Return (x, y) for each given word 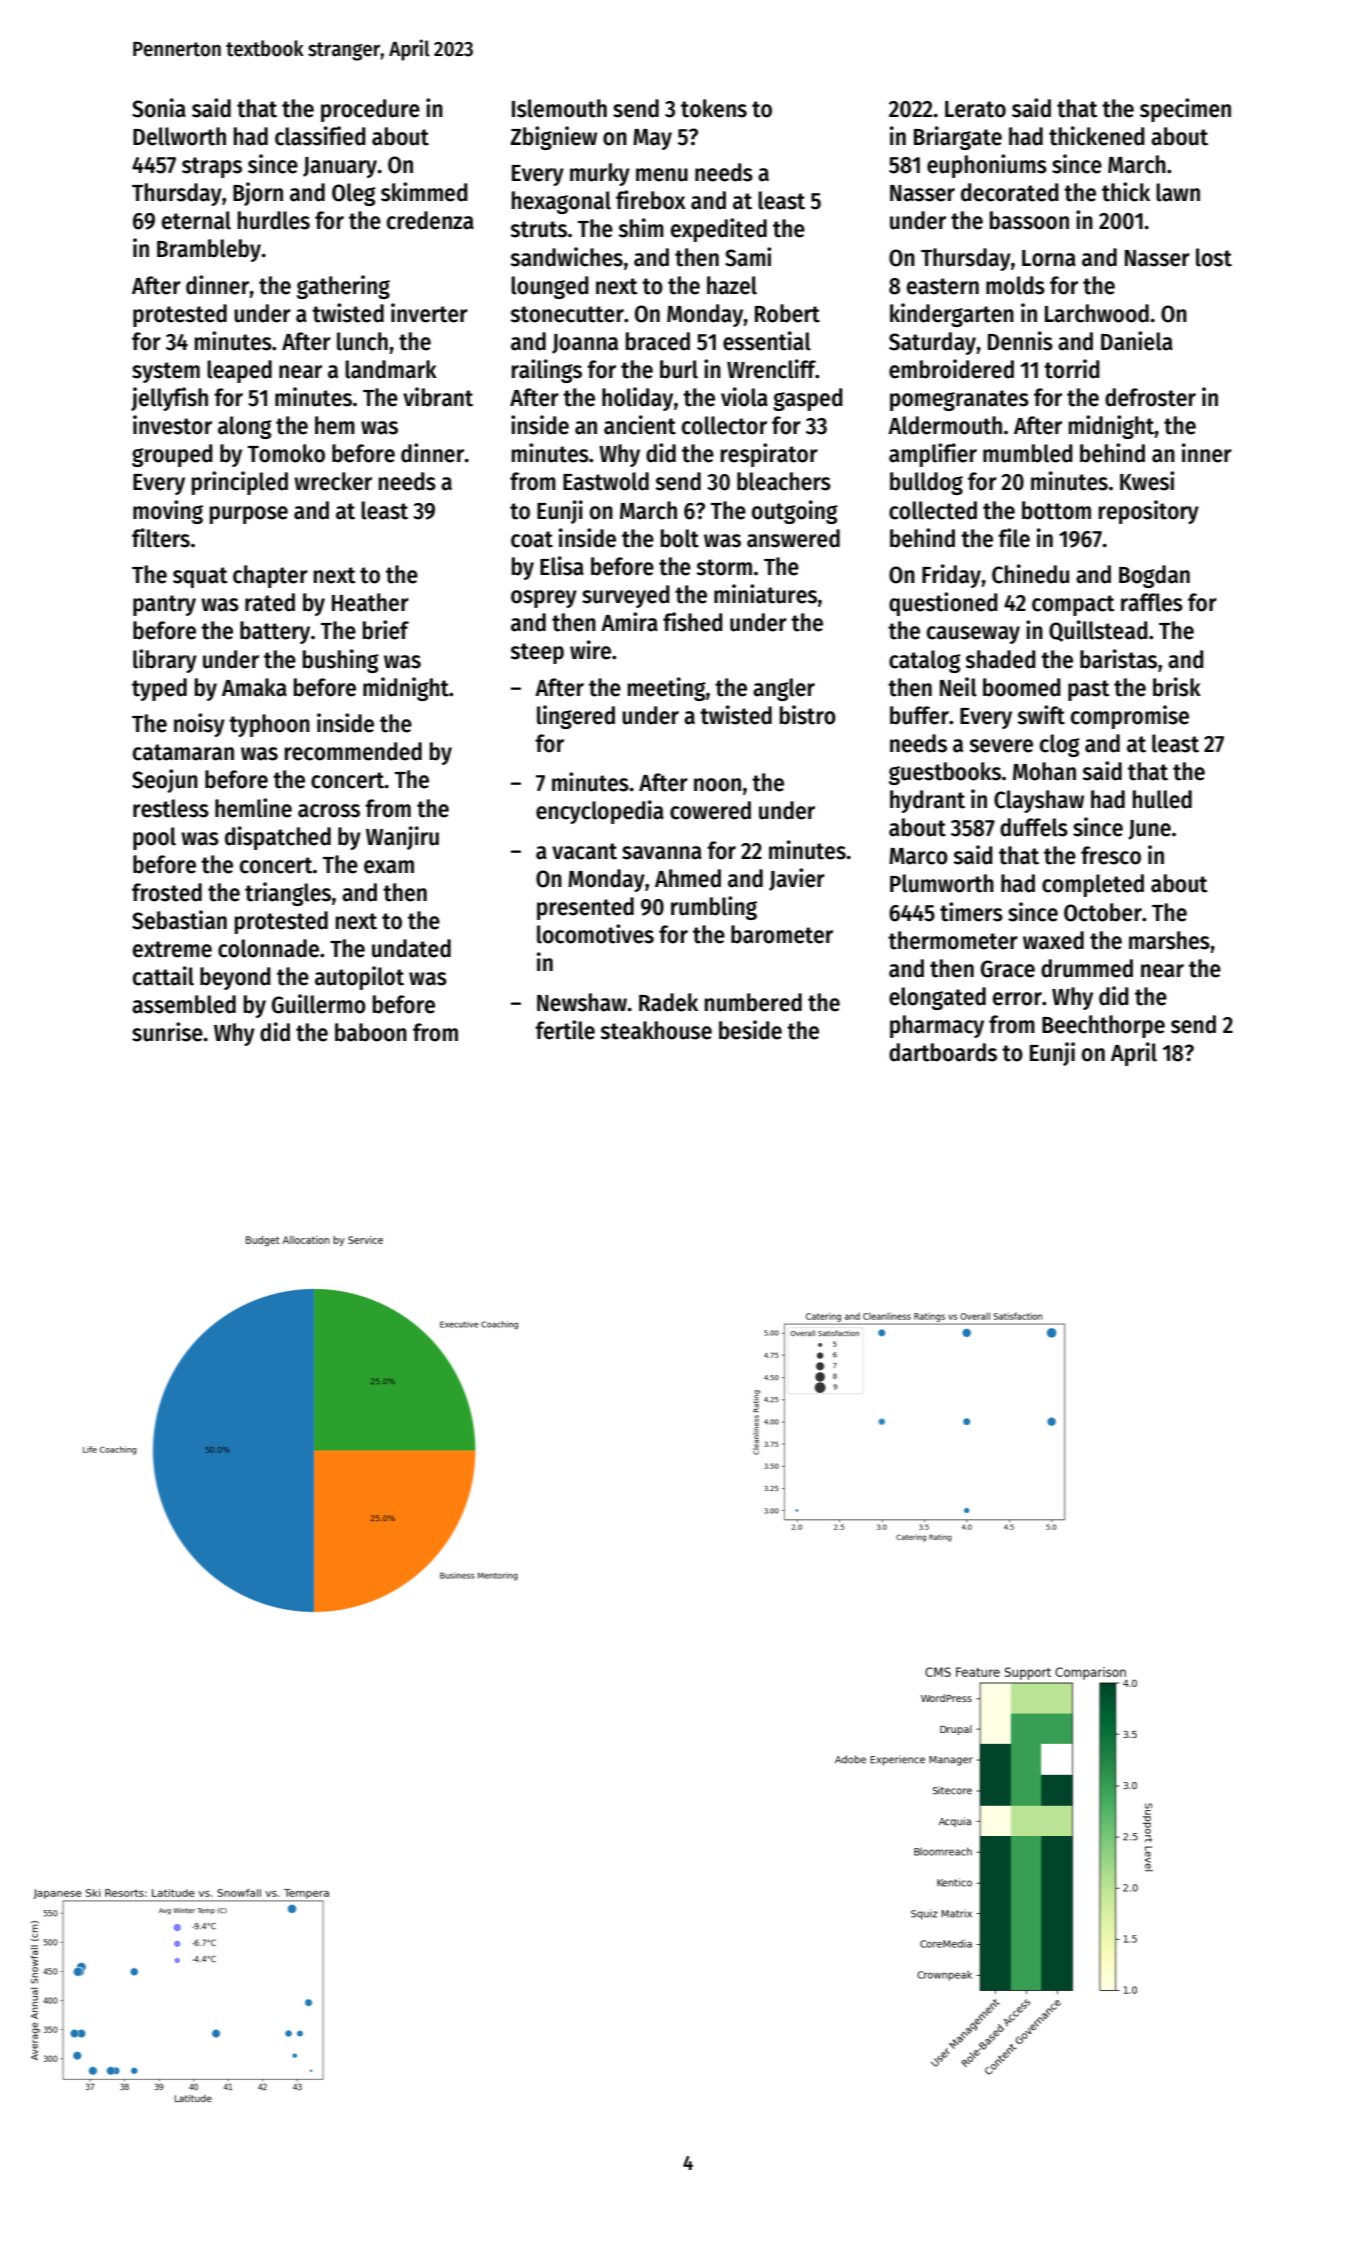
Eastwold (606, 481)
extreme (172, 949)
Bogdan (1154, 576)
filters (161, 538)
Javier (797, 879)
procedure (370, 110)
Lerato (975, 109)
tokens (714, 108)
